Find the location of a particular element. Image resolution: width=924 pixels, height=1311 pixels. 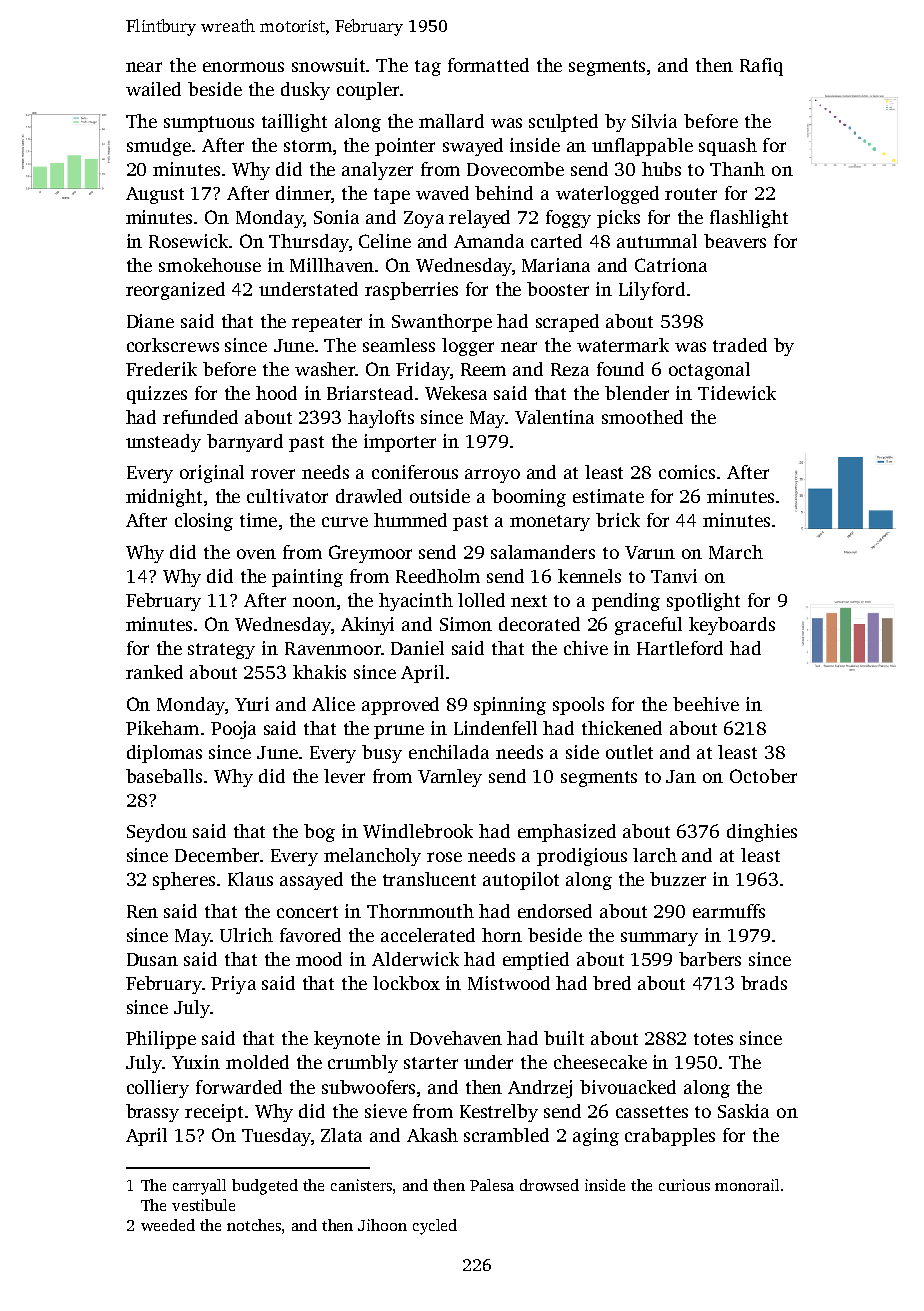

keyboards is located at coordinates (732, 626).
